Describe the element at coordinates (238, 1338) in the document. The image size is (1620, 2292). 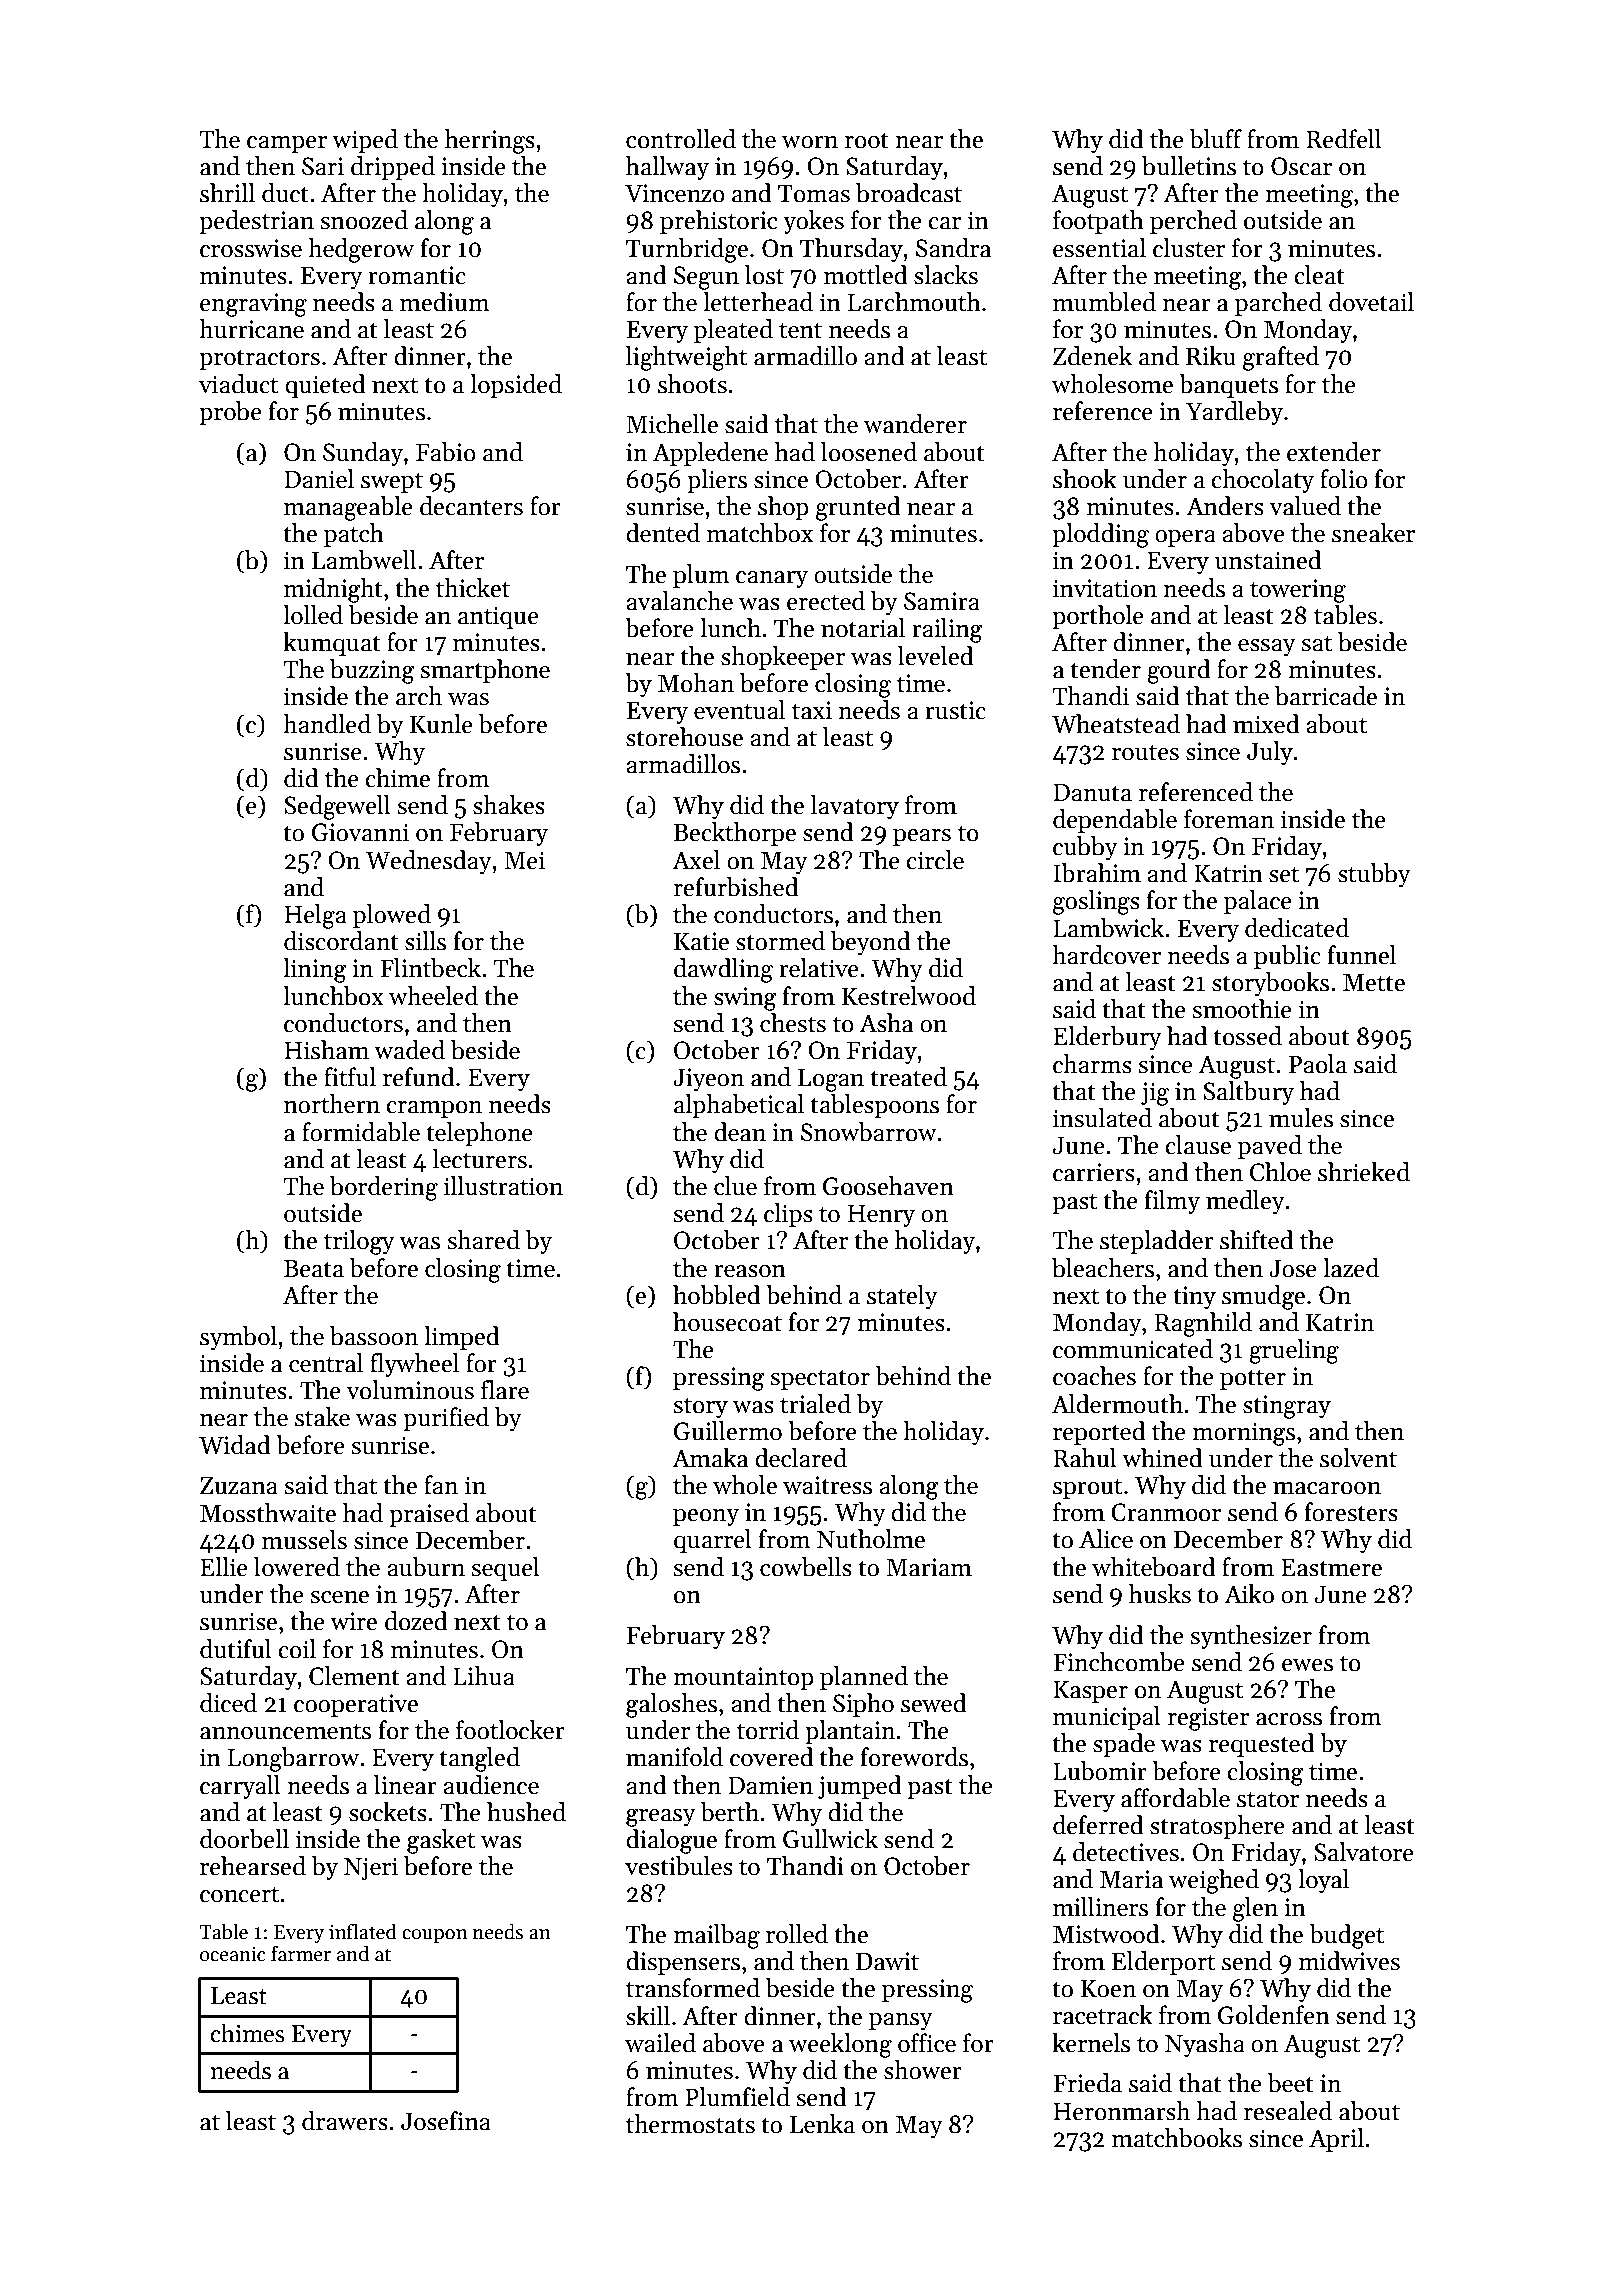
I see `symbol` at that location.
